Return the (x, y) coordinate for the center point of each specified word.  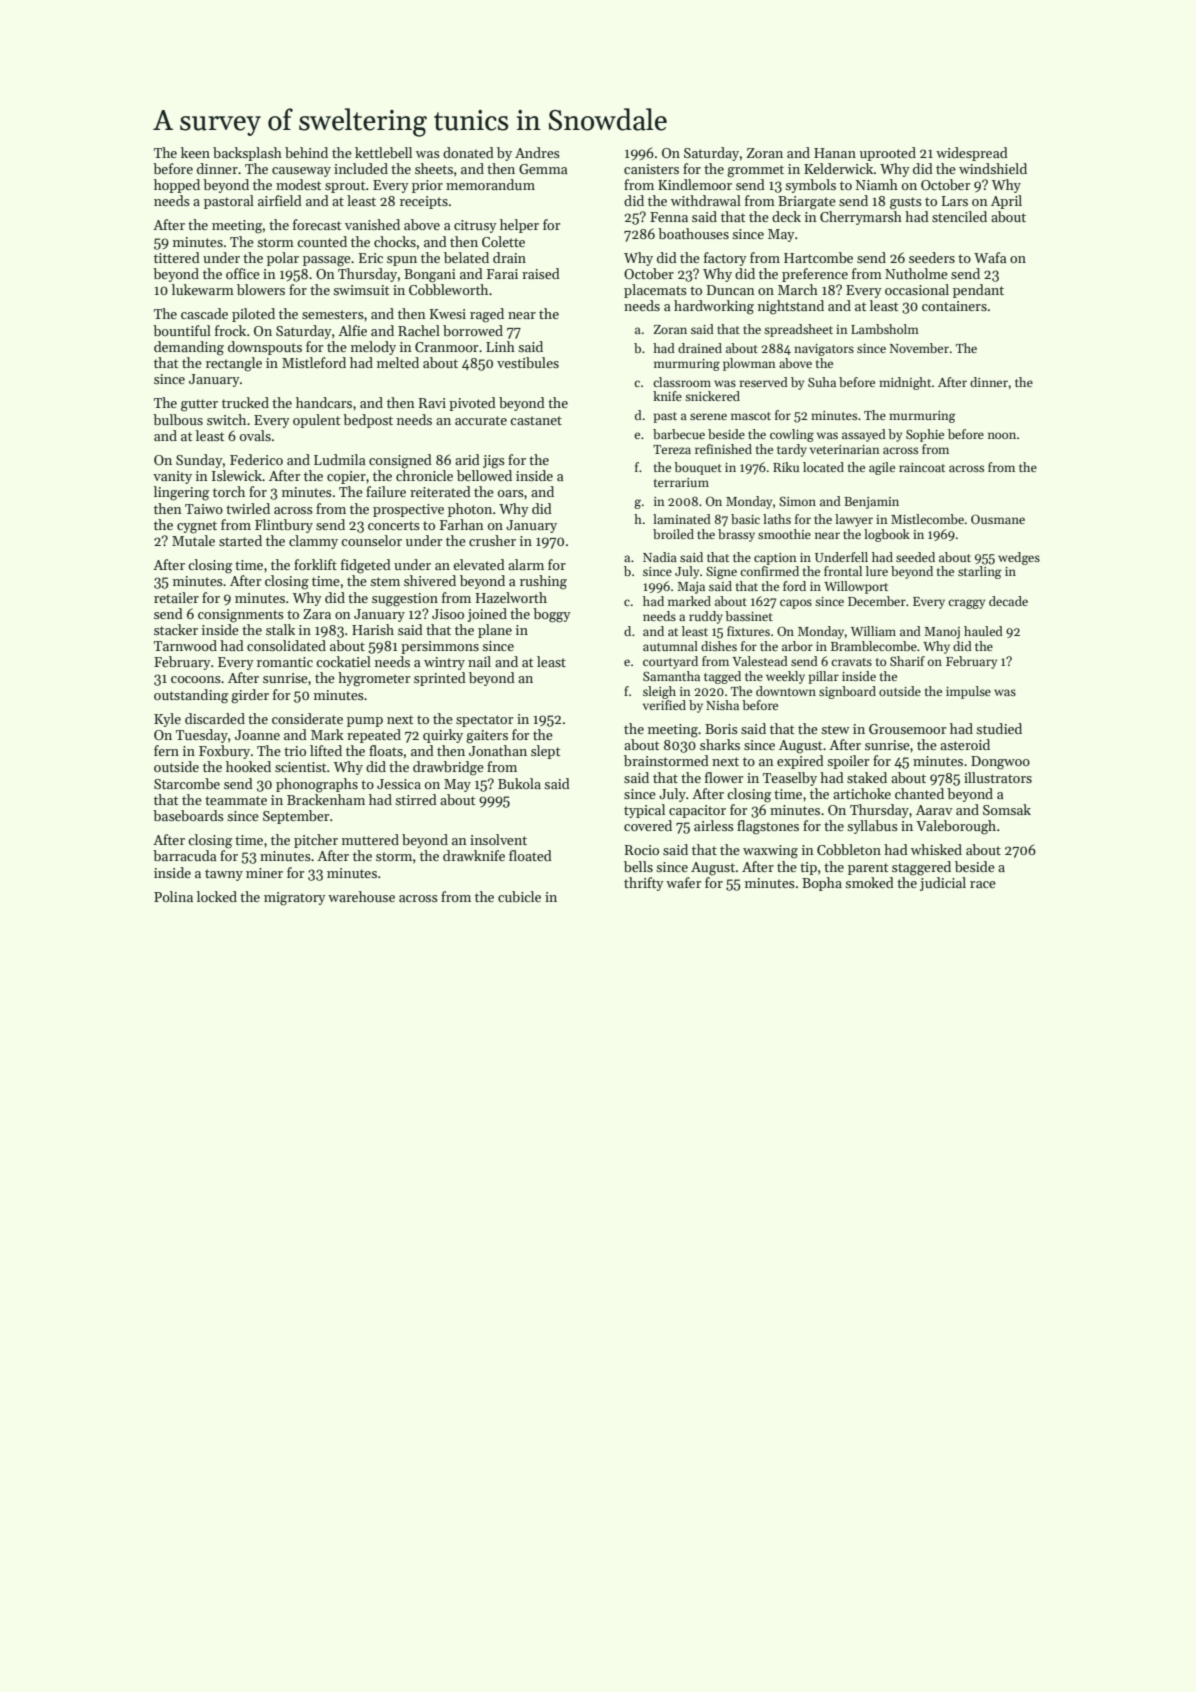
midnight (905, 383)
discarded (215, 718)
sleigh (659, 692)
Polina (173, 896)
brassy (736, 535)
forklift (315, 564)
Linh (500, 346)
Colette (503, 241)
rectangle (234, 364)
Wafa (990, 257)
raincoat (922, 467)
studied (999, 728)
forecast (317, 224)
